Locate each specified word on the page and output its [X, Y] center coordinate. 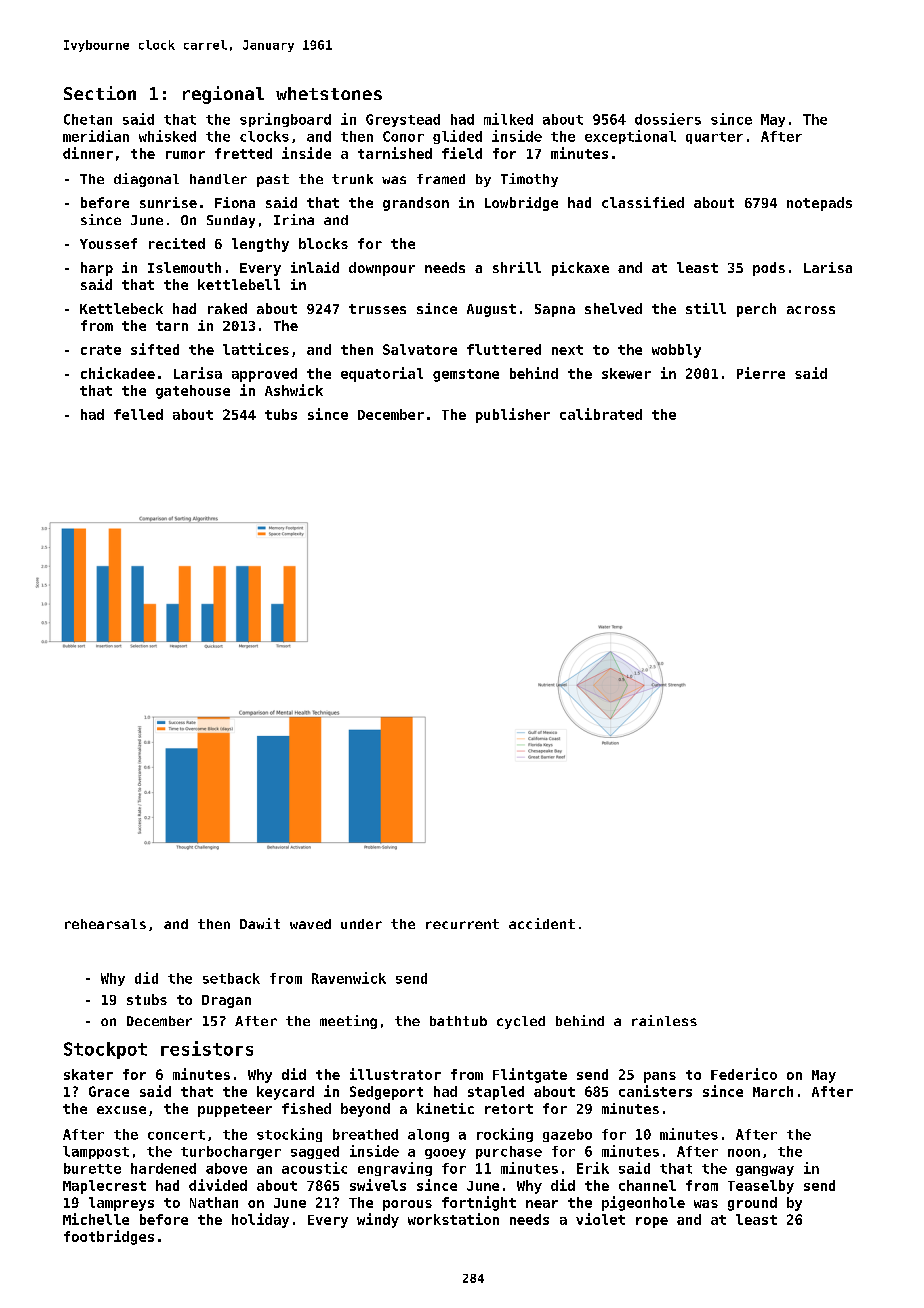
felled [138, 414]
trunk [352, 179]
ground [752, 1204]
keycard [285, 1093]
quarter [714, 138]
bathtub [458, 1021]
